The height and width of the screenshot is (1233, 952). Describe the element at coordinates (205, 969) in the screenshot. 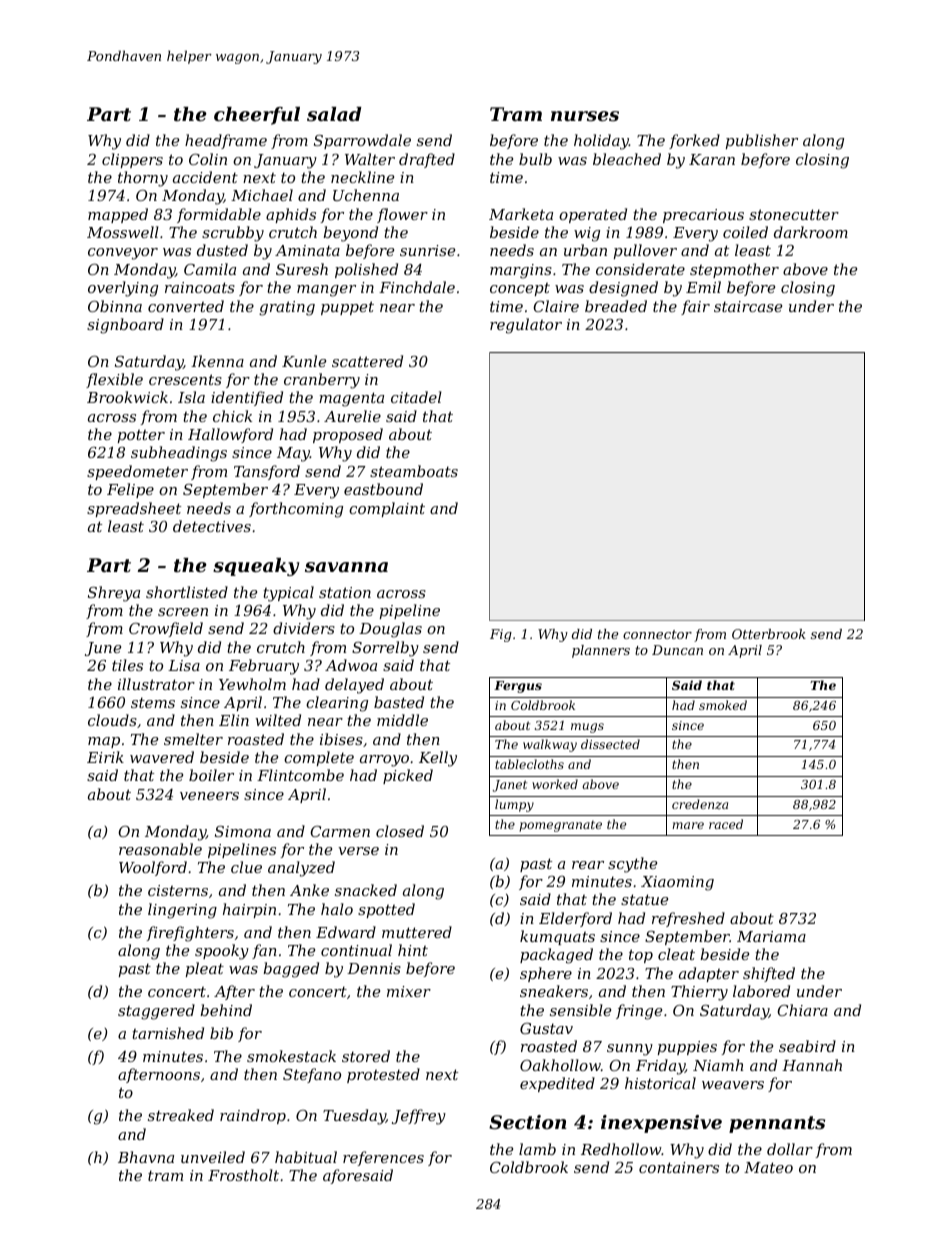

I see `pleat` at that location.
